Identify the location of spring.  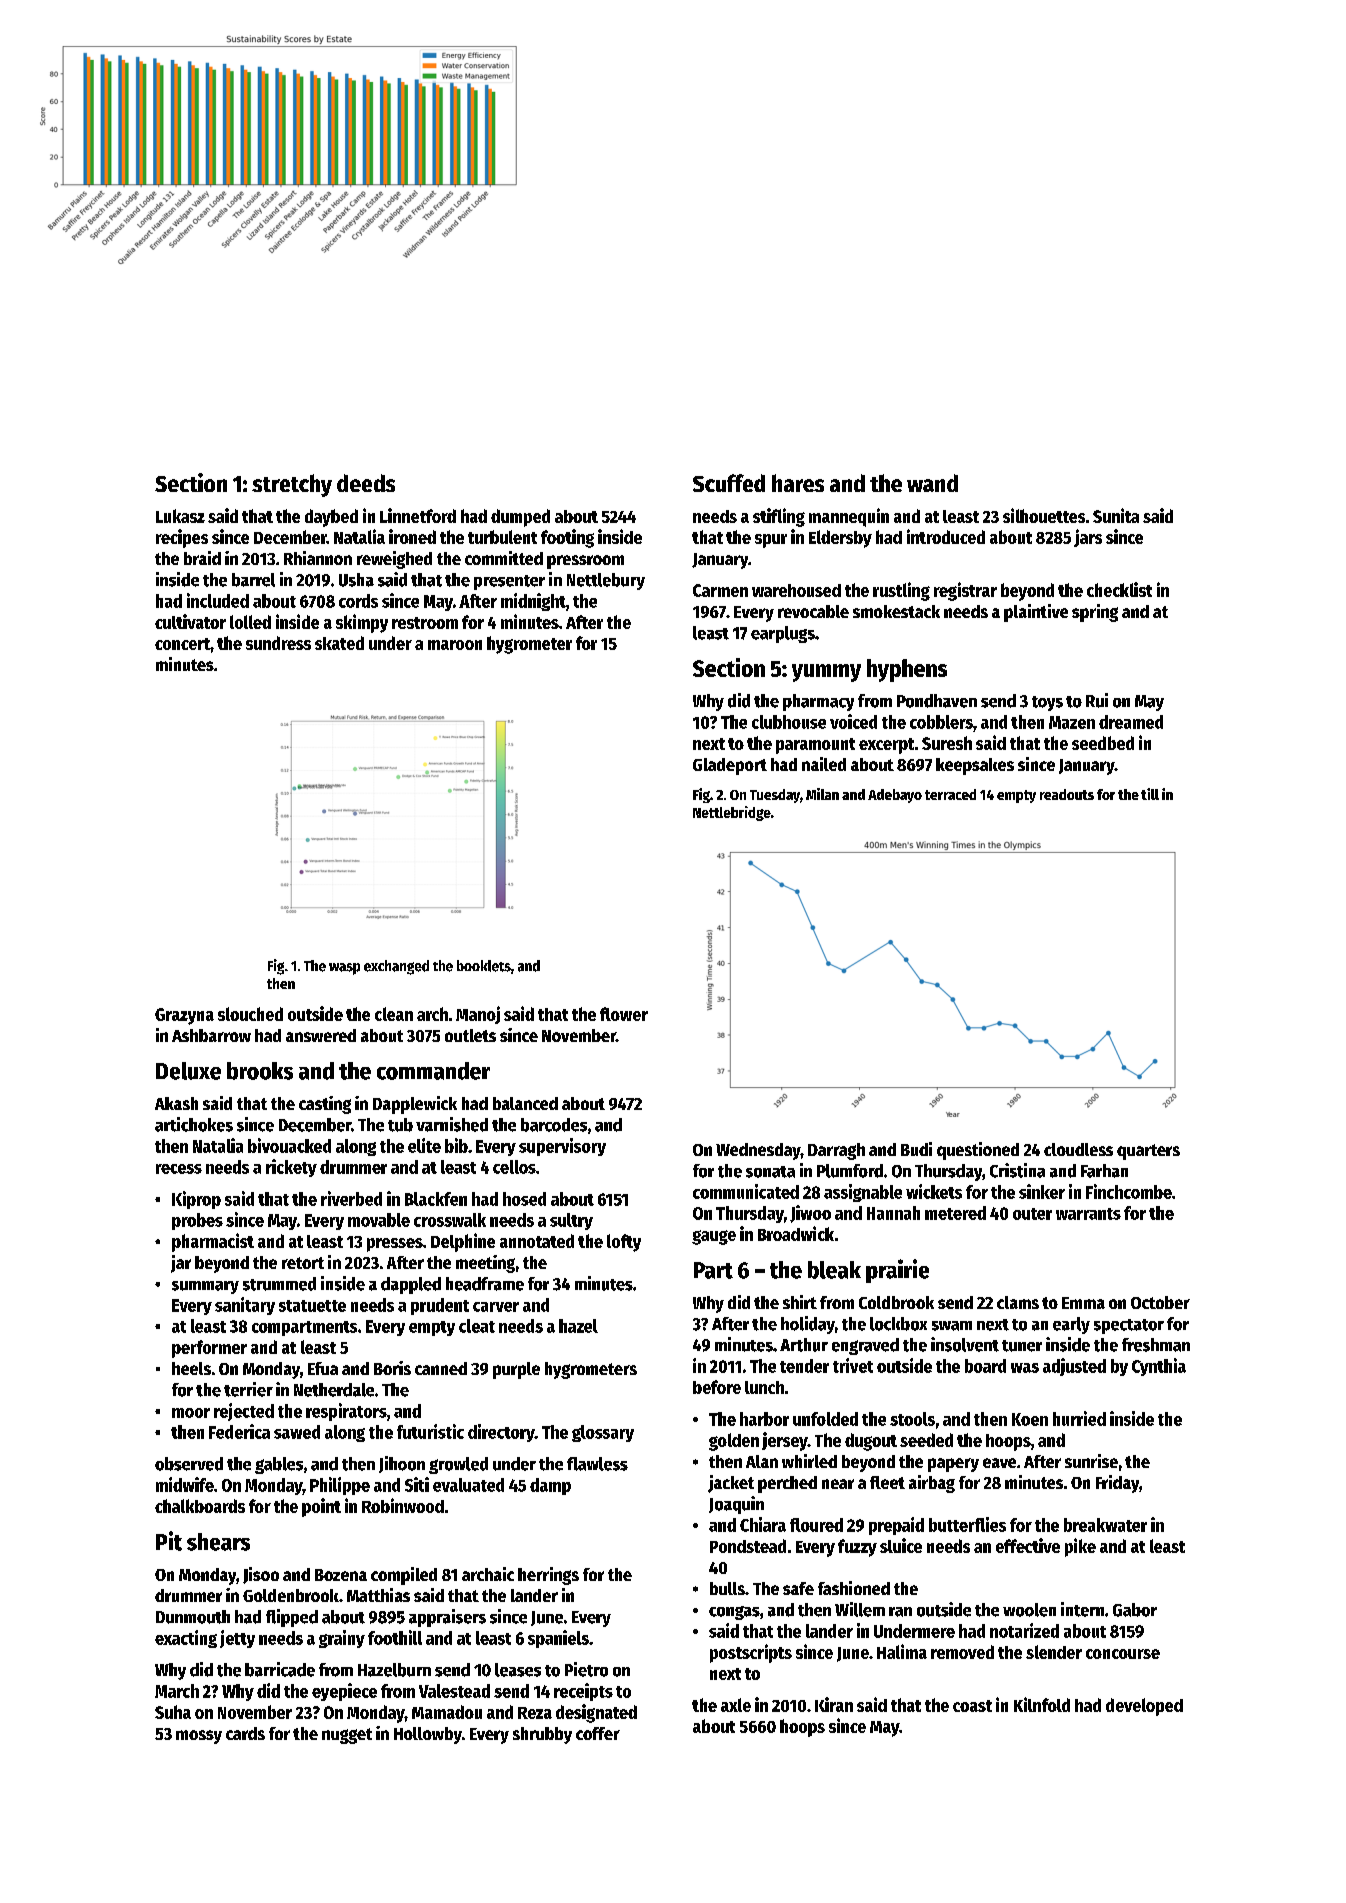
(1095, 613).
